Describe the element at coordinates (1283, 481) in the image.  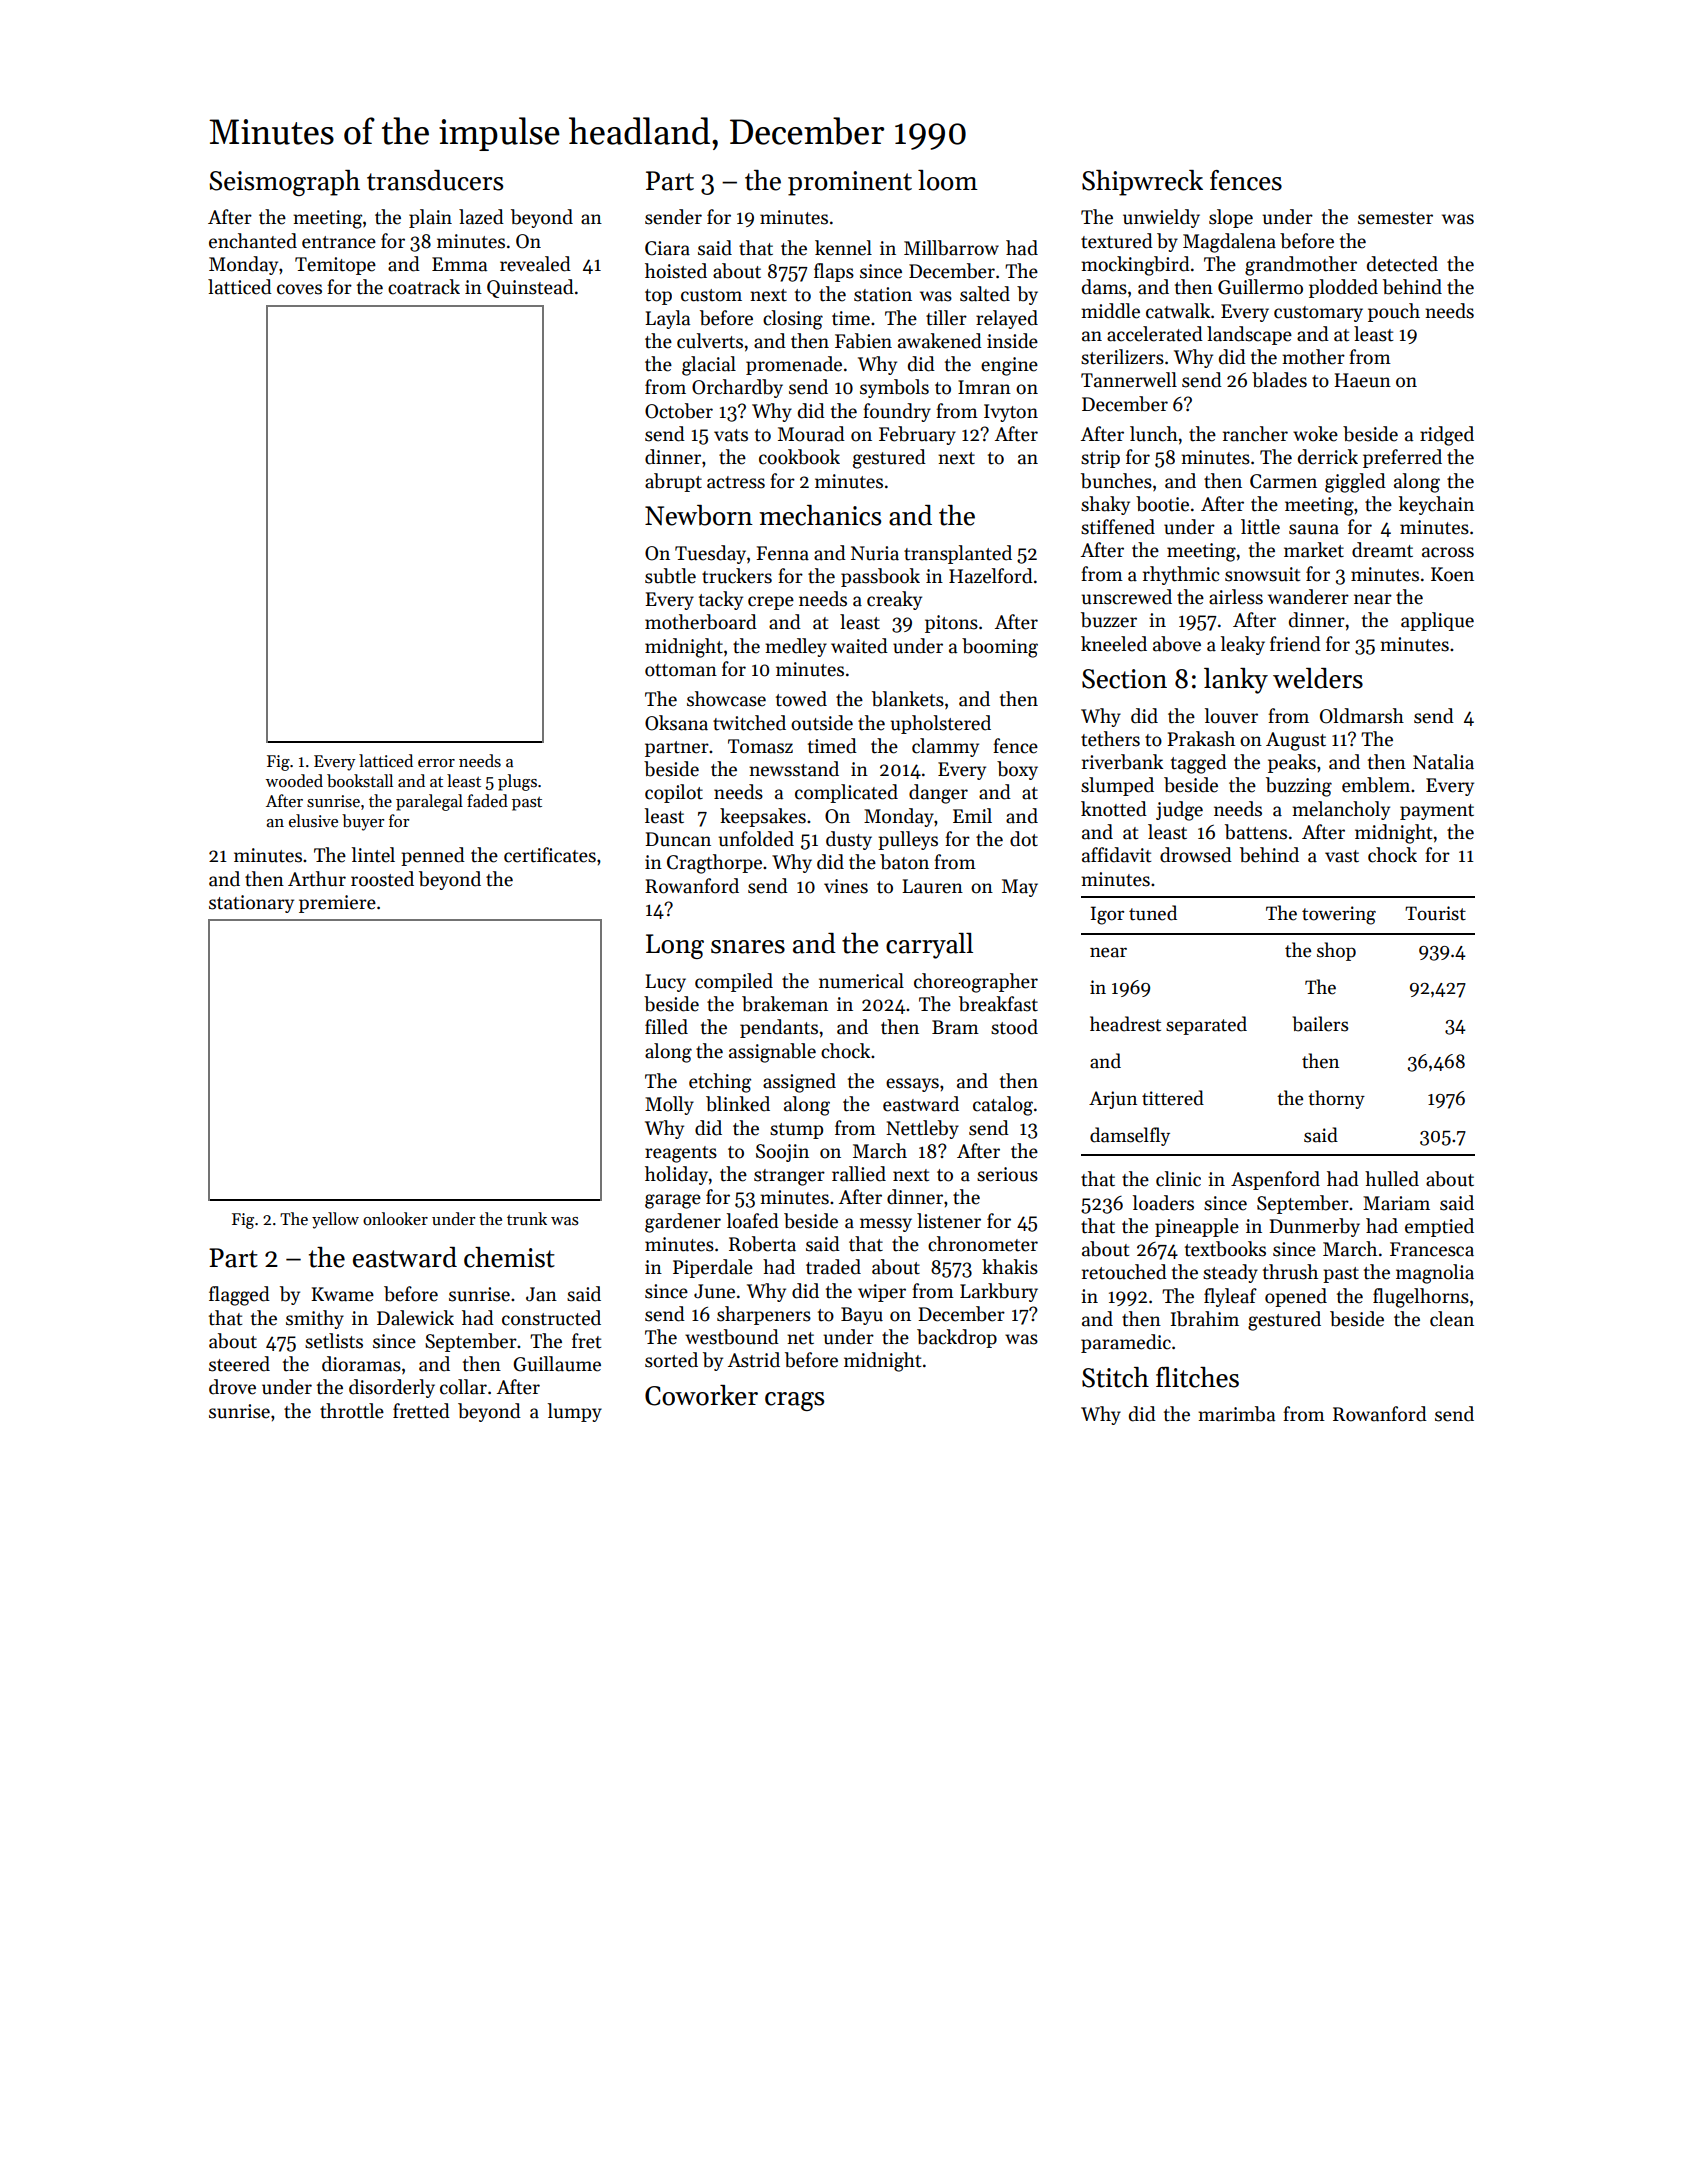
I see `Carmen` at that location.
